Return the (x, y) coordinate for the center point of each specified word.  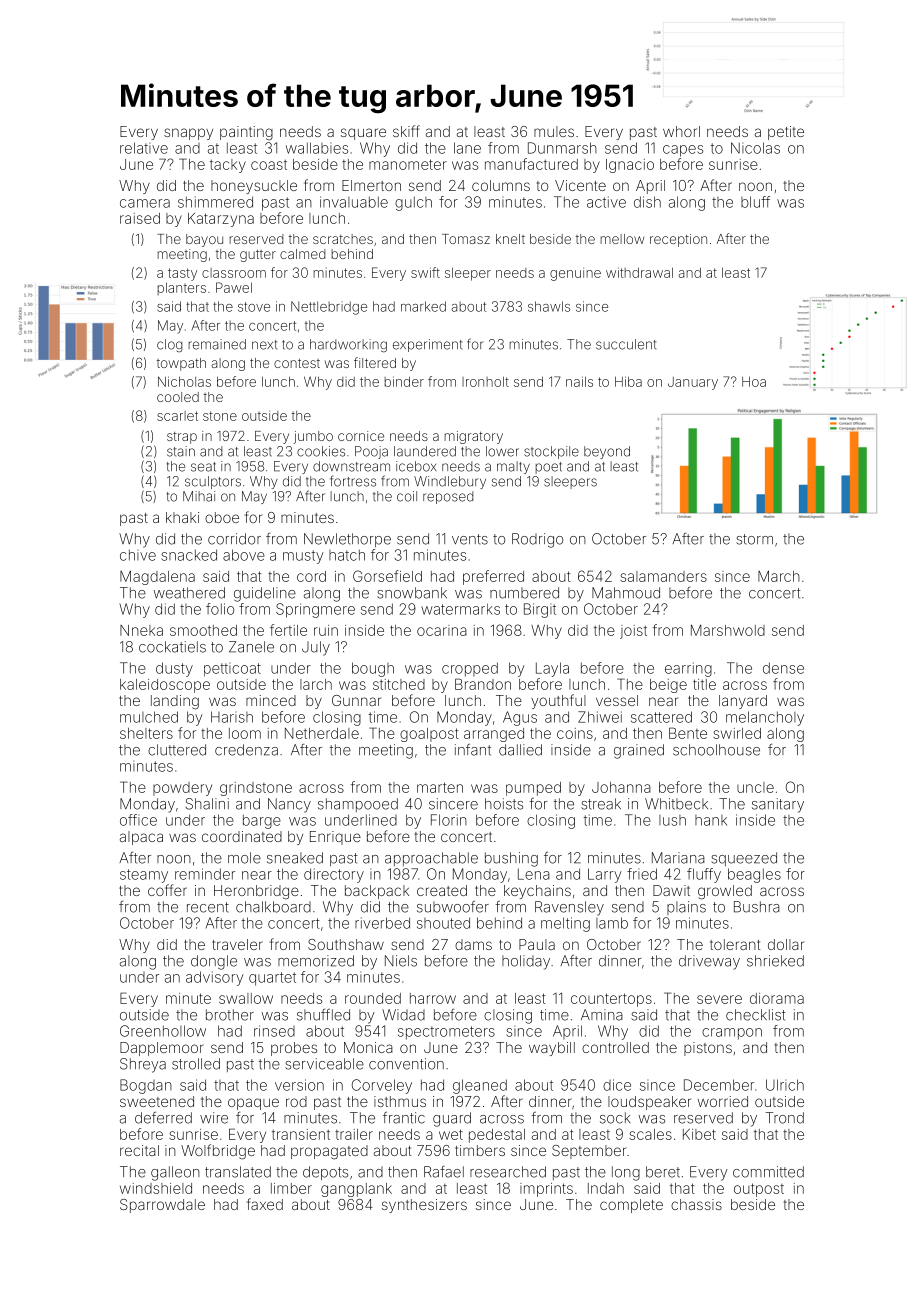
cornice (361, 436)
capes (683, 151)
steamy (144, 876)
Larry (604, 875)
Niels (401, 961)
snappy (188, 134)
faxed (265, 1204)
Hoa (754, 382)
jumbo (313, 437)
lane (467, 148)
